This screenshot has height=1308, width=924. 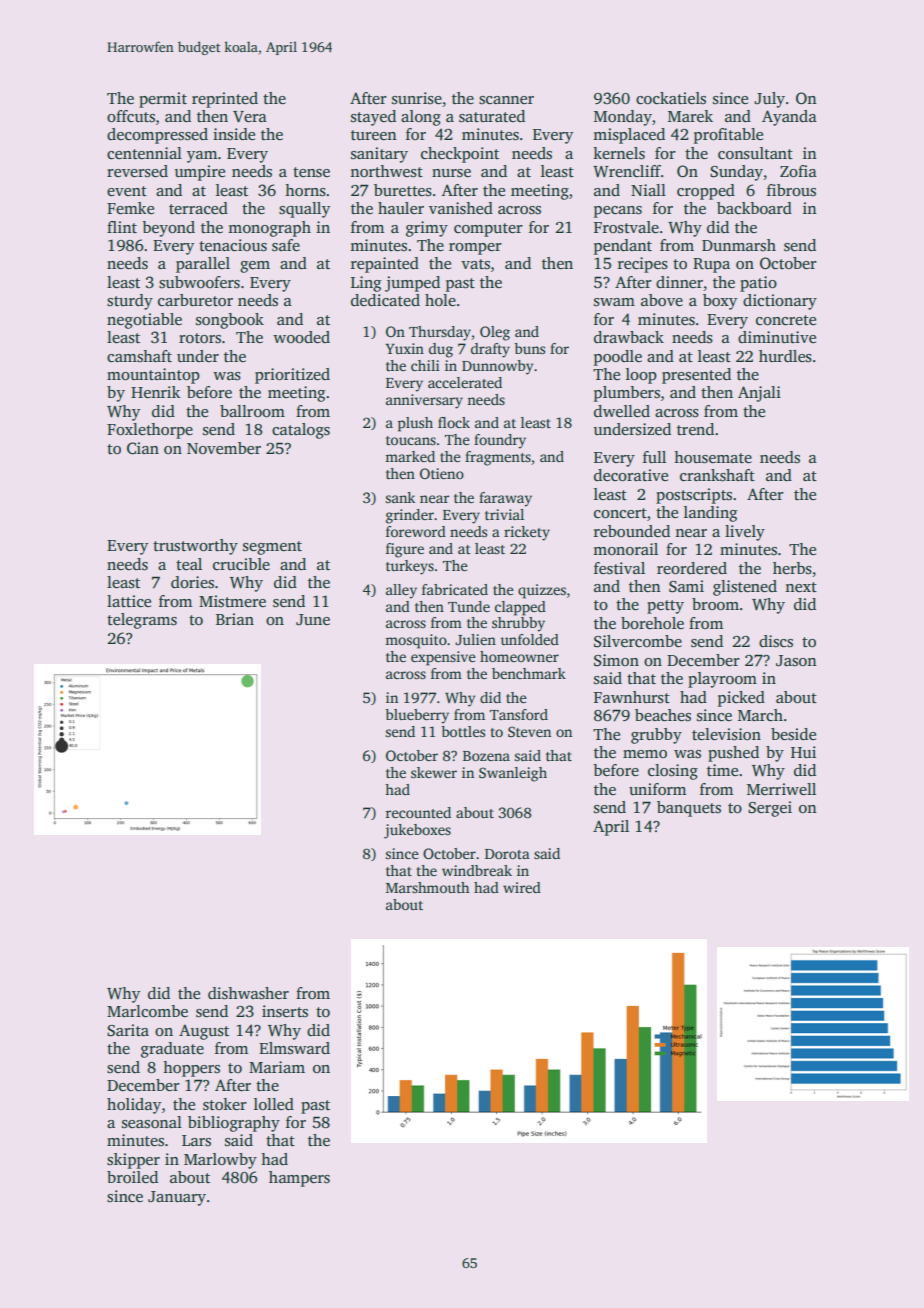 What do you see at coordinates (786, 320) in the screenshot?
I see `concrete` at bounding box center [786, 320].
